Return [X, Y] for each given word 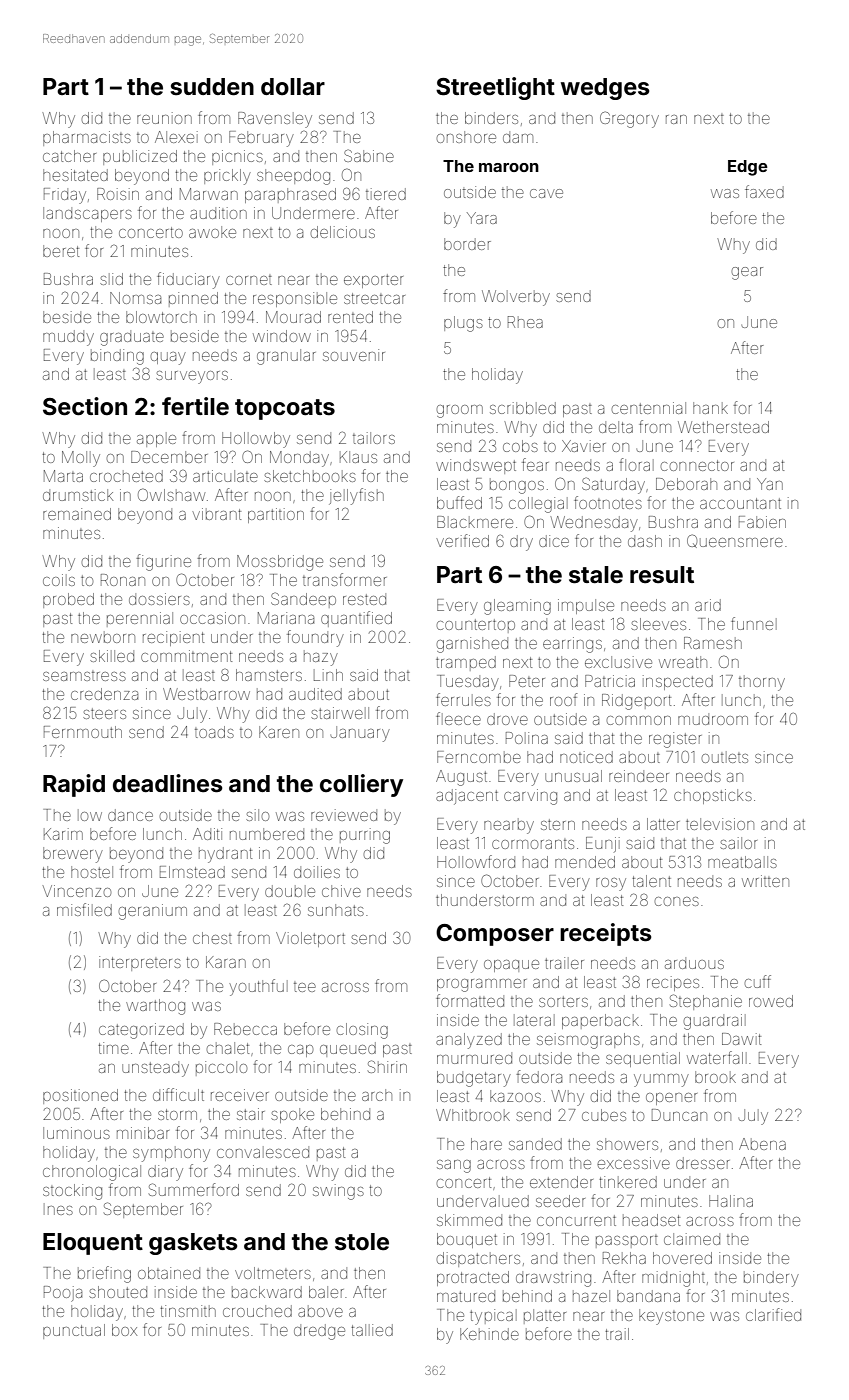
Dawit [741, 1039]
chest [212, 938]
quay [168, 358]
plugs [463, 324]
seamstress [84, 676]
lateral [534, 1020]
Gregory [629, 119]
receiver [240, 1095]
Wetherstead [723, 427]
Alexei [176, 137]
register [675, 740]
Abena [762, 1144]
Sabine [369, 155]
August [461, 778]
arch [377, 1095]
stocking [72, 1192]
